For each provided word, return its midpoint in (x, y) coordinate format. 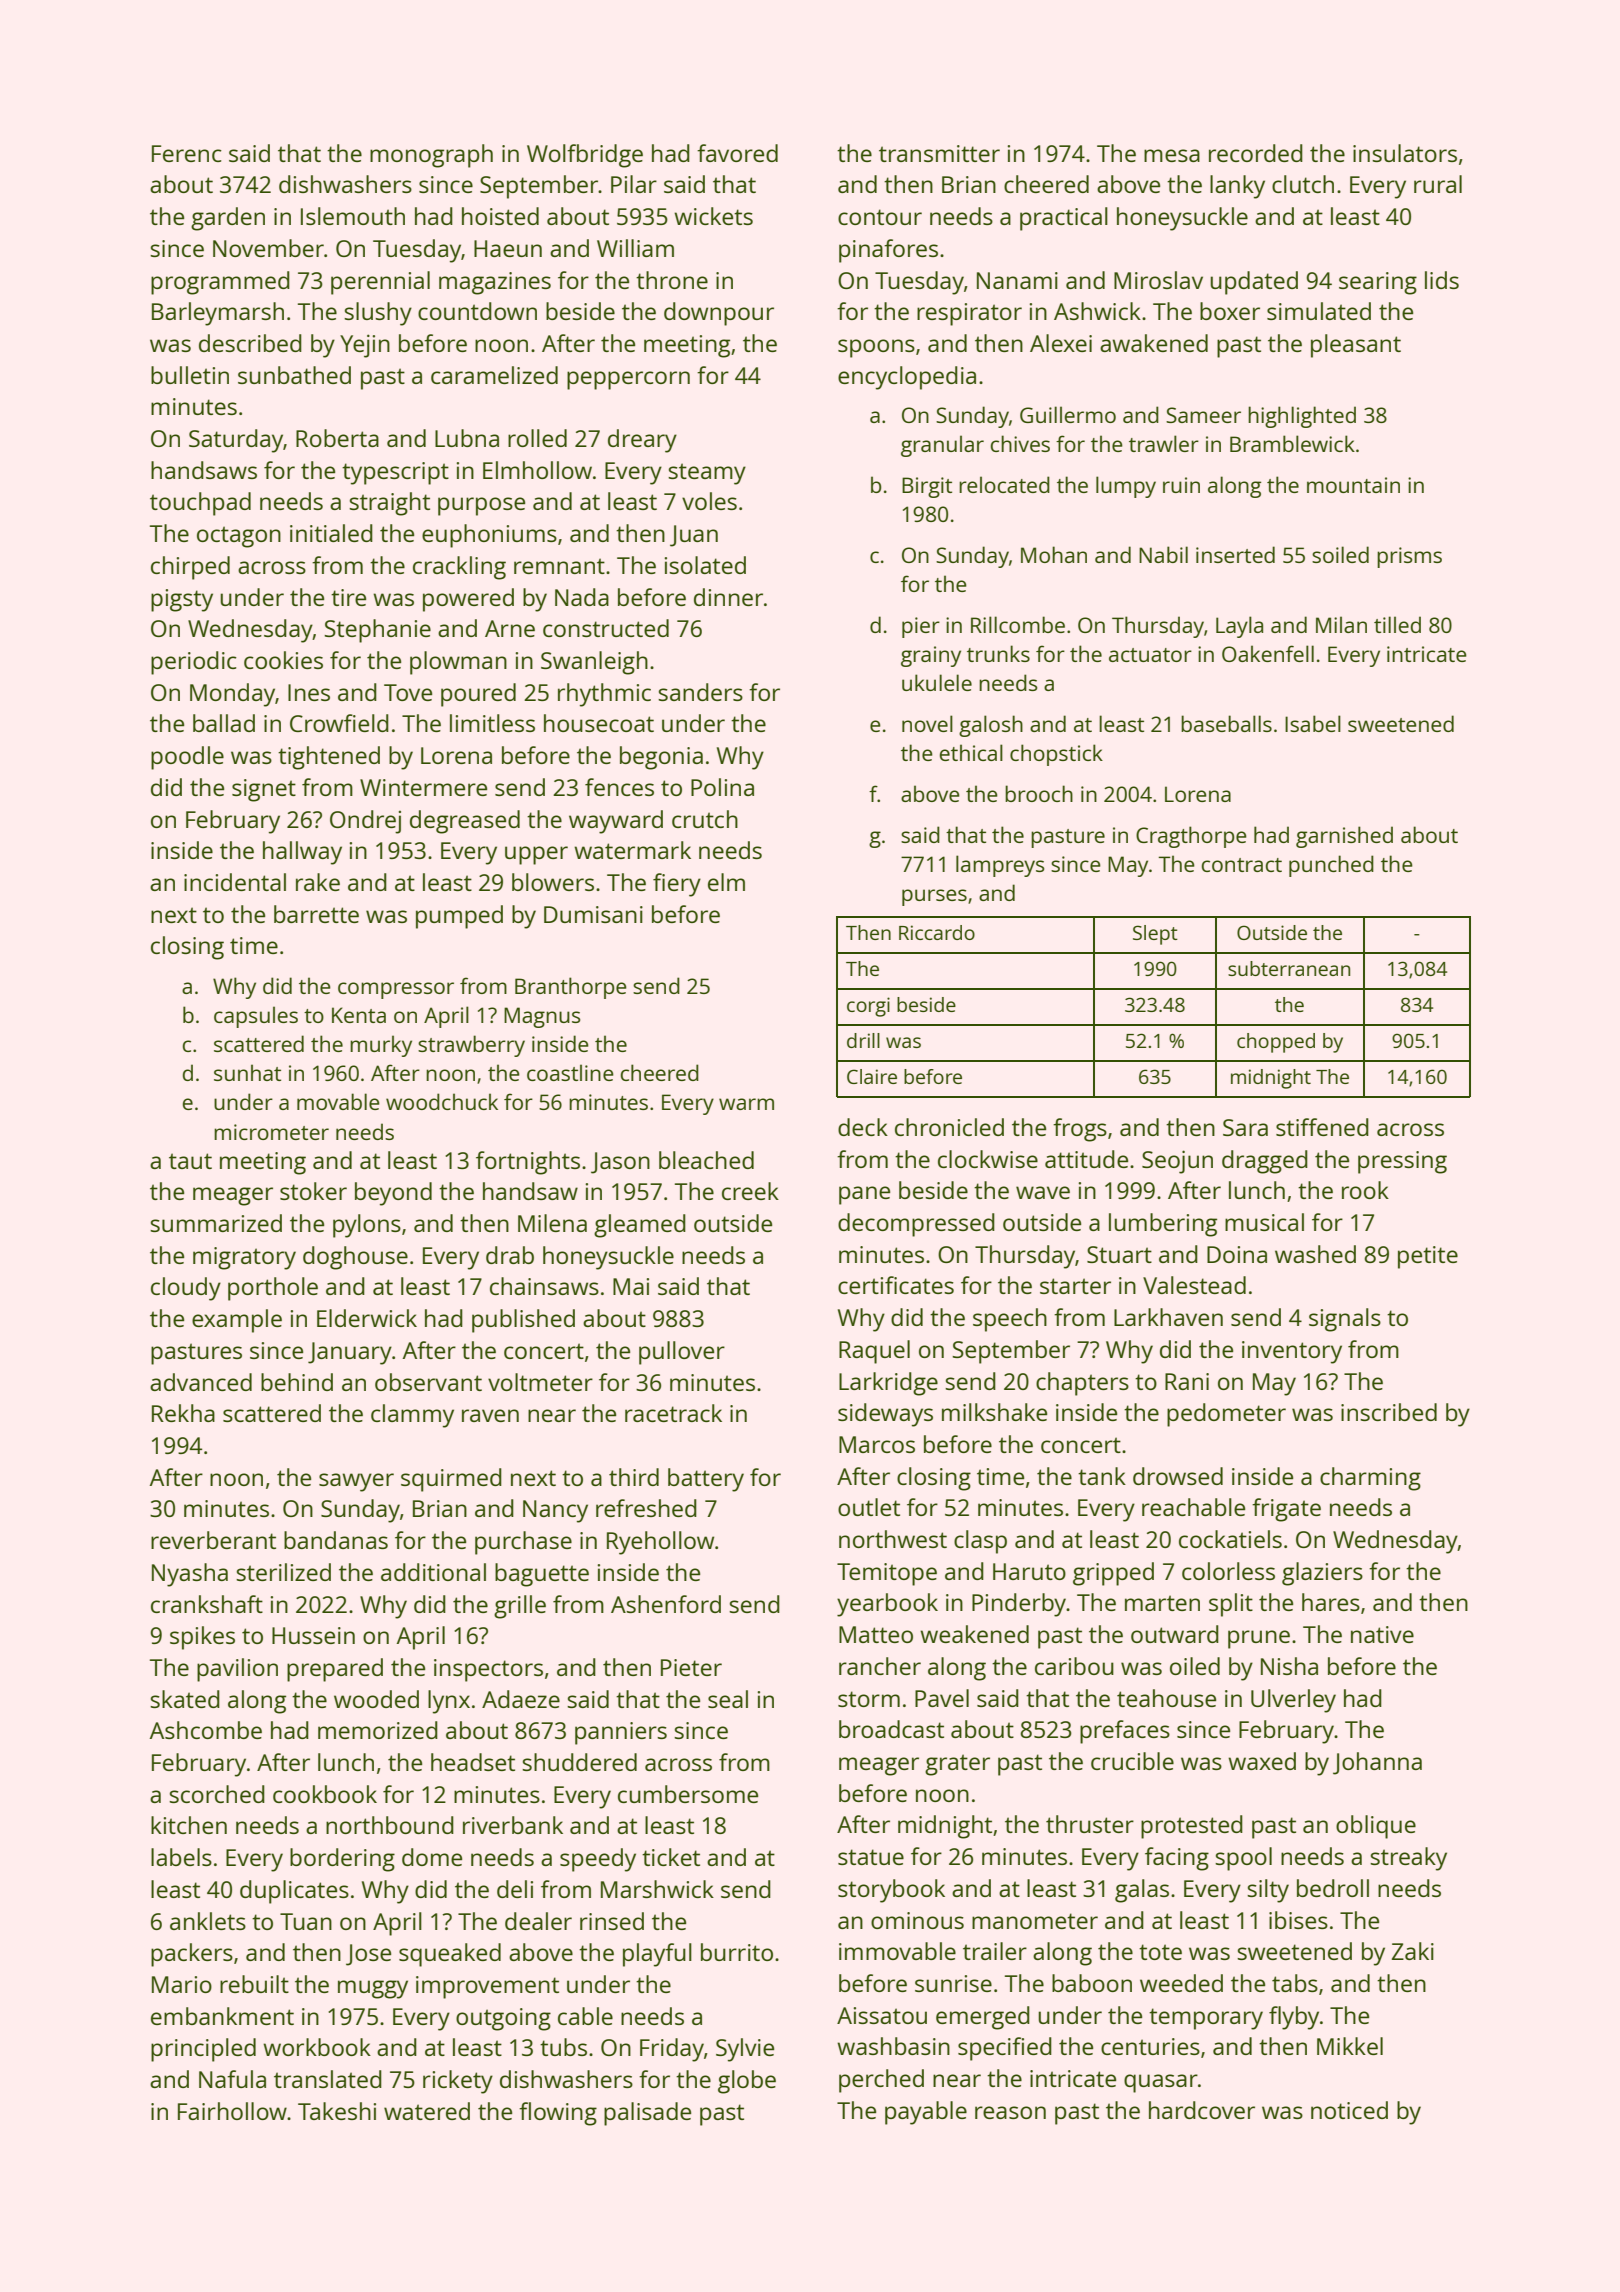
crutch (705, 819)
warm (746, 1104)
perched (881, 2081)
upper (536, 855)
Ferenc (187, 153)
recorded (1256, 153)
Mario (182, 1984)
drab (510, 1255)
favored (737, 153)
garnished (1344, 837)
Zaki (1413, 1951)
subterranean (1289, 968)
